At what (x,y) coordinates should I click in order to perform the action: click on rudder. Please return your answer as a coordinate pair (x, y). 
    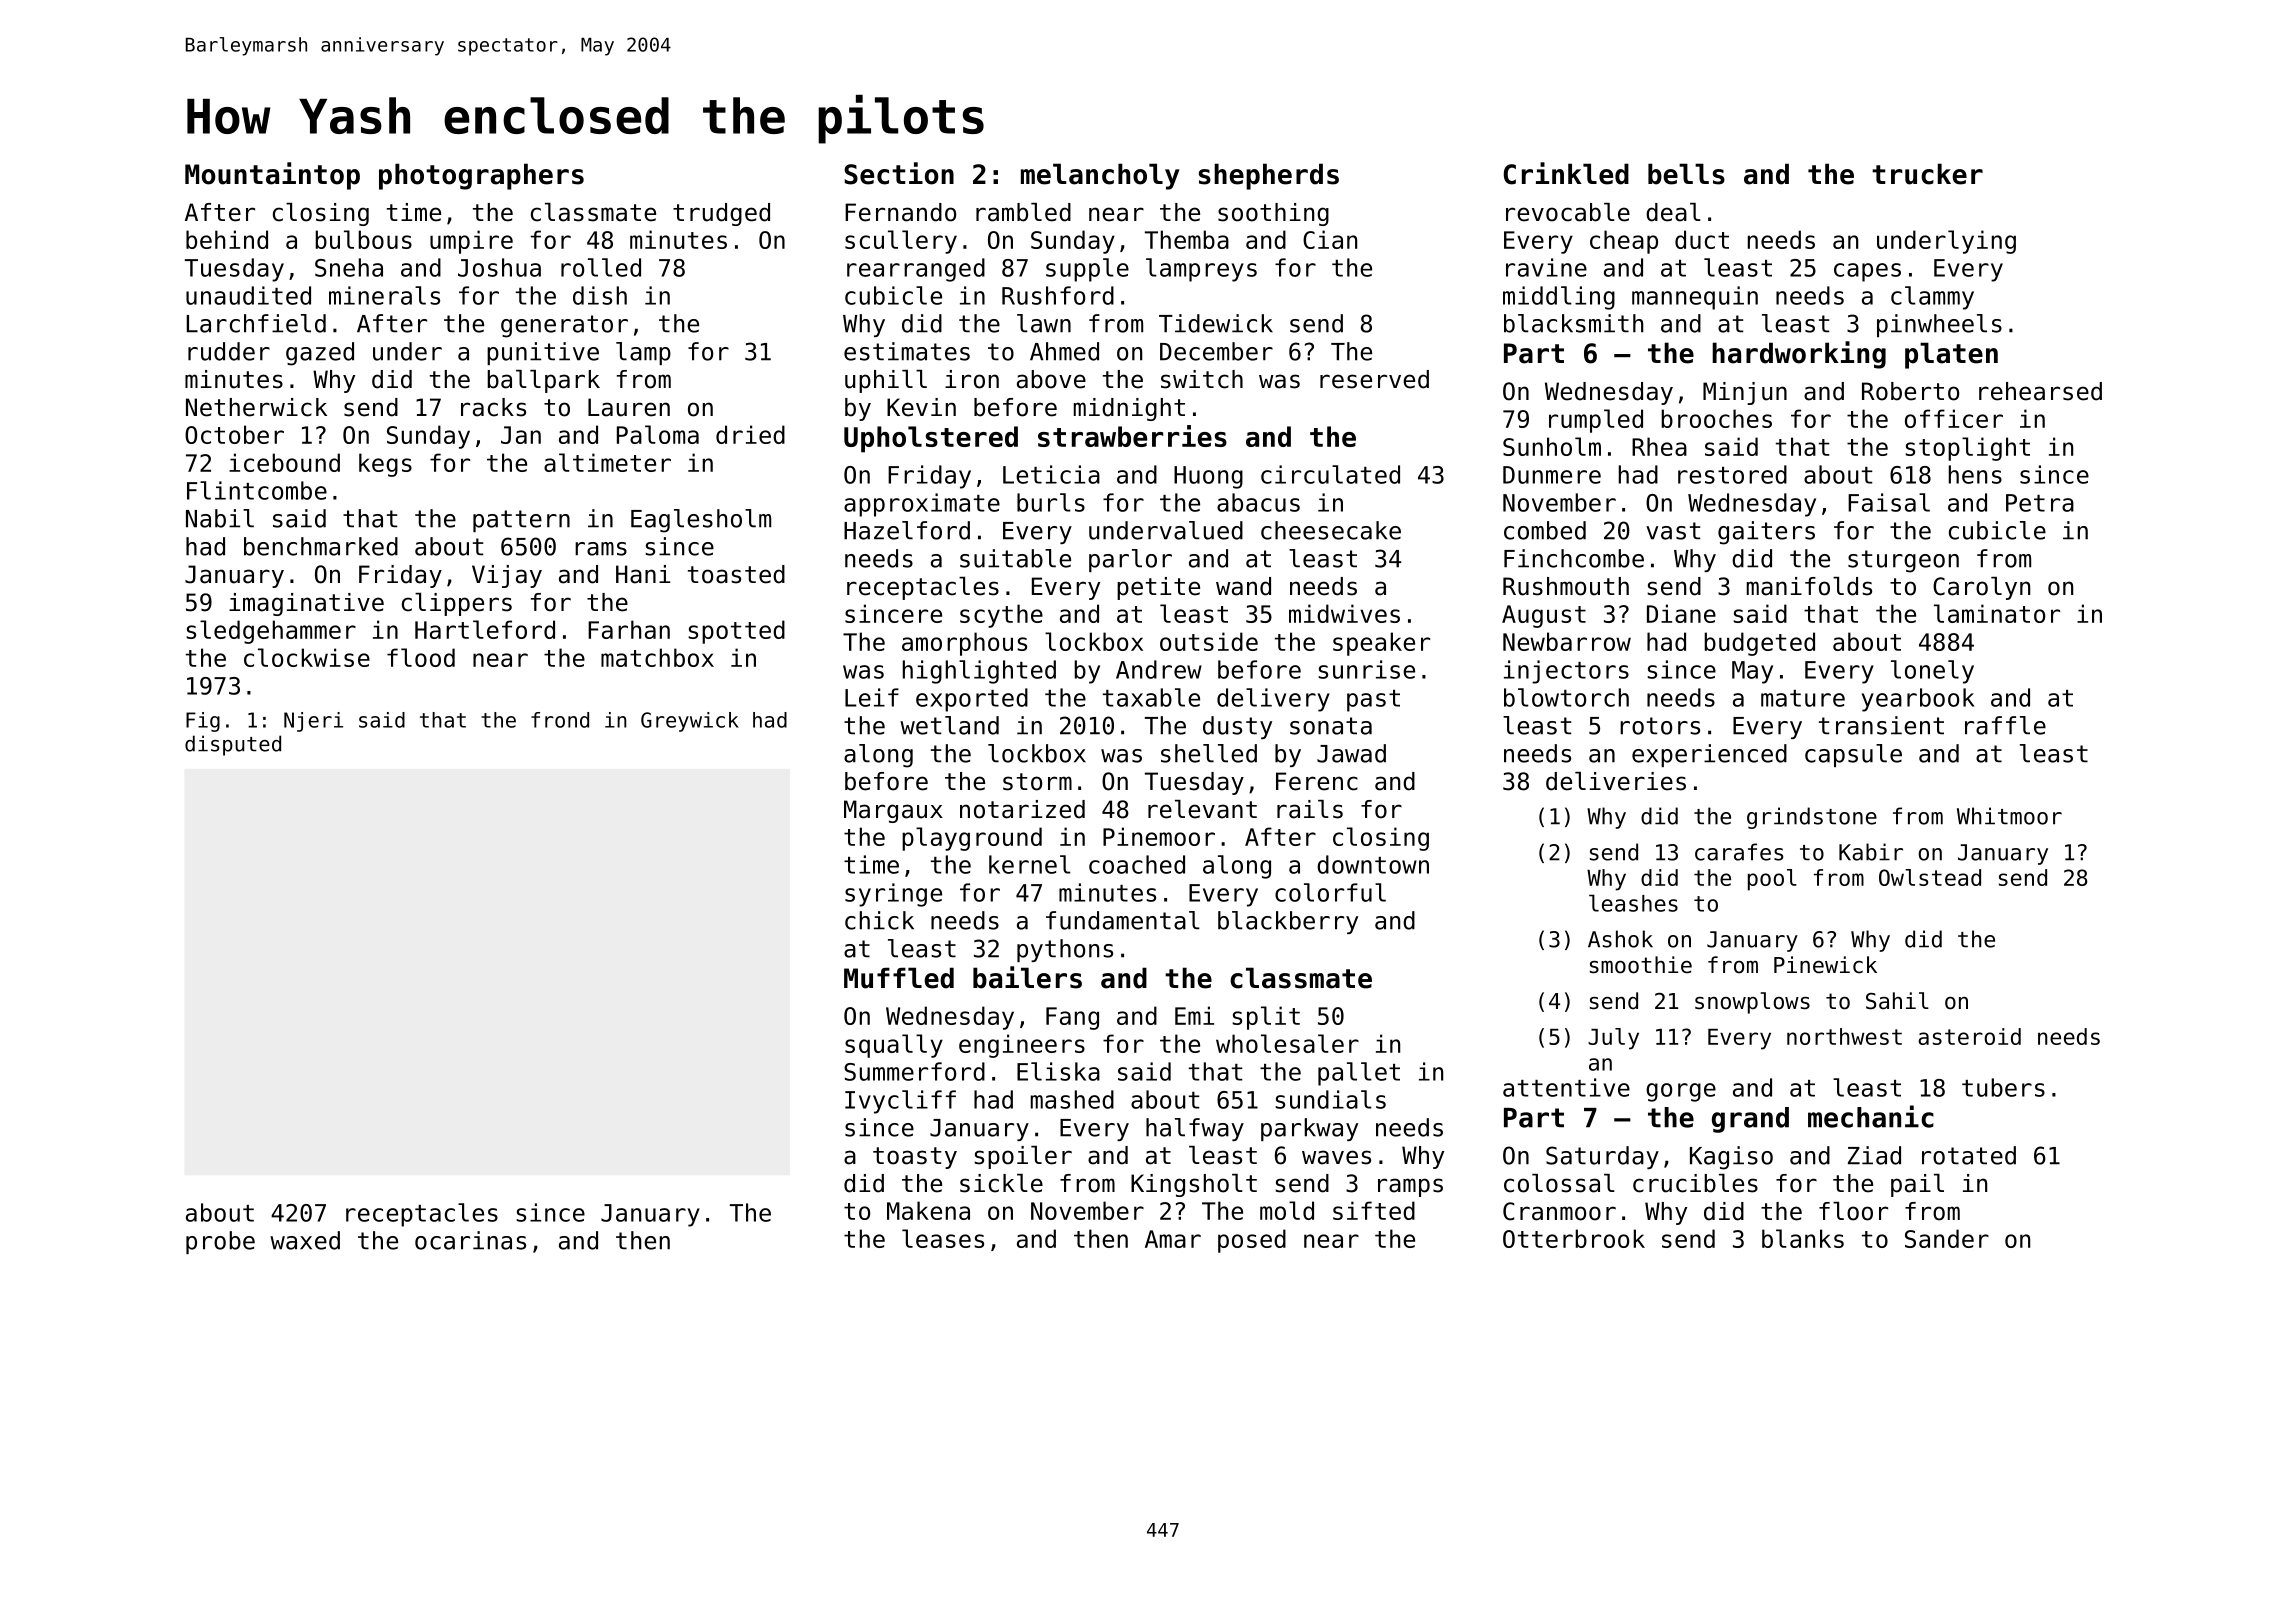
    Looking at the image, I should click on (229, 351).
